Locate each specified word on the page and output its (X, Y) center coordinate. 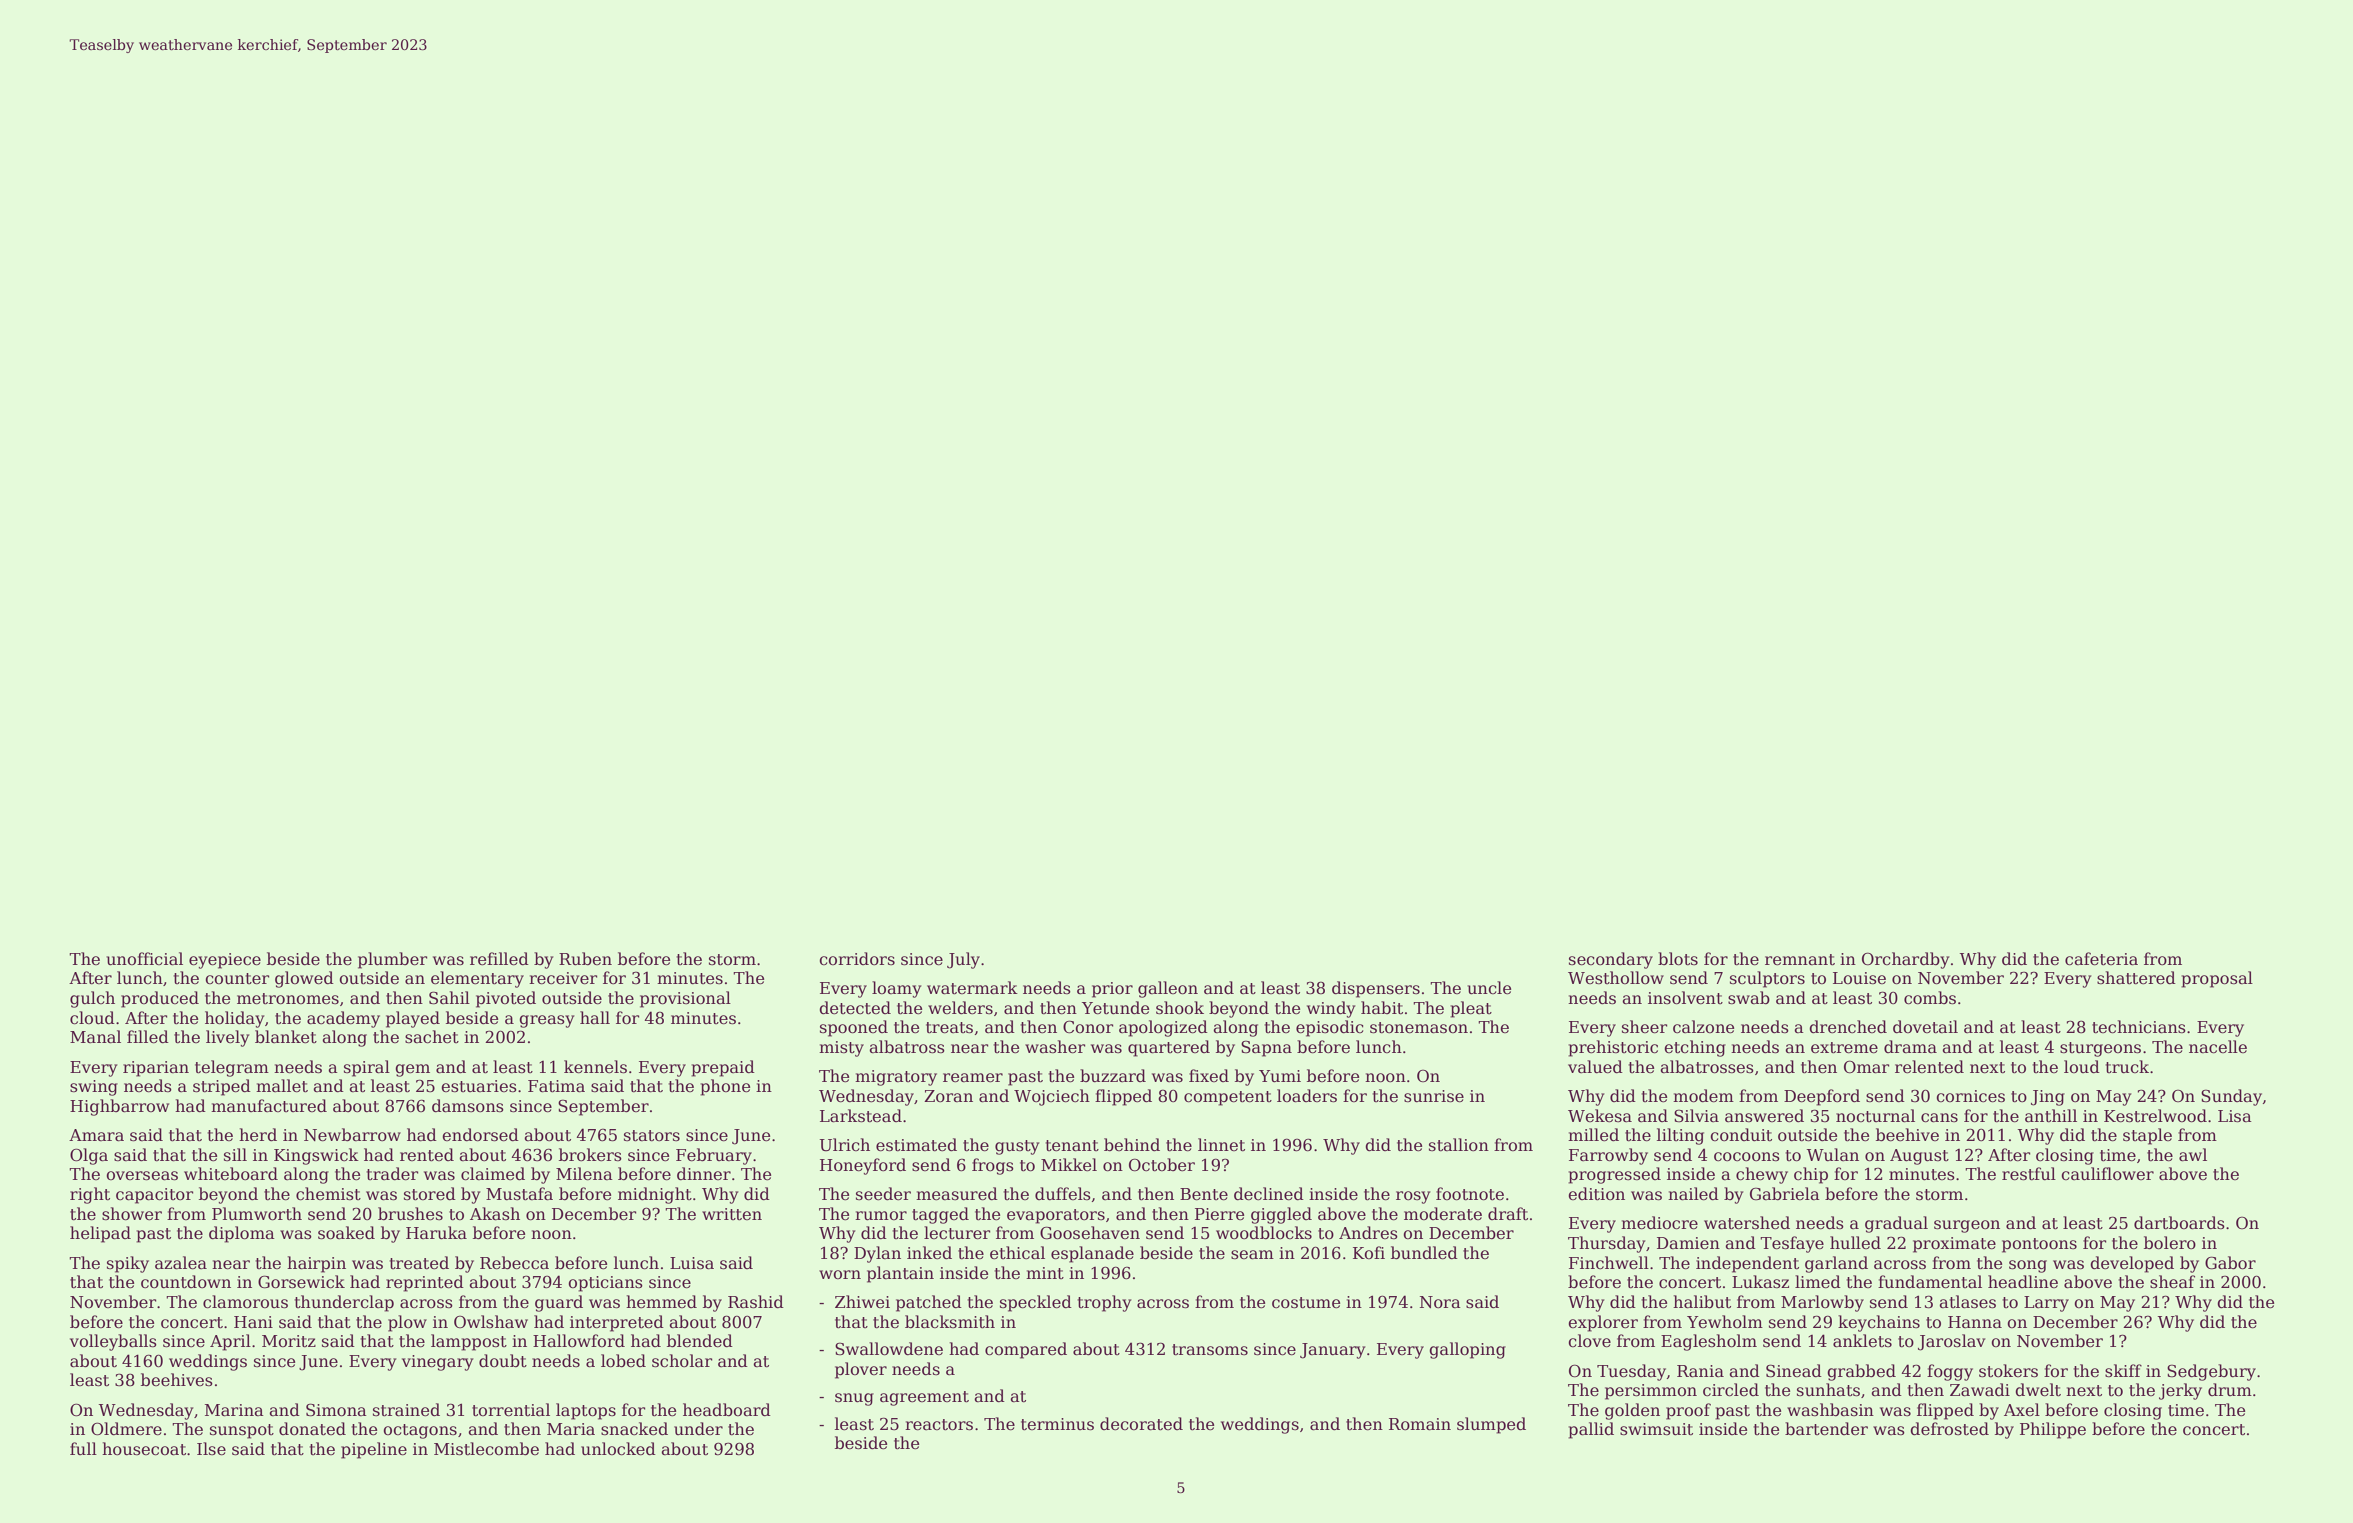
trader (392, 1174)
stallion (1459, 1145)
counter (237, 979)
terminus (1057, 1424)
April (230, 1342)
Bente (1204, 1194)
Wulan (1832, 1154)
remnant (1800, 960)
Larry (2046, 1304)
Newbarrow (352, 1135)
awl (2193, 1155)
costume (1306, 1303)
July (963, 960)
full (83, 1448)
